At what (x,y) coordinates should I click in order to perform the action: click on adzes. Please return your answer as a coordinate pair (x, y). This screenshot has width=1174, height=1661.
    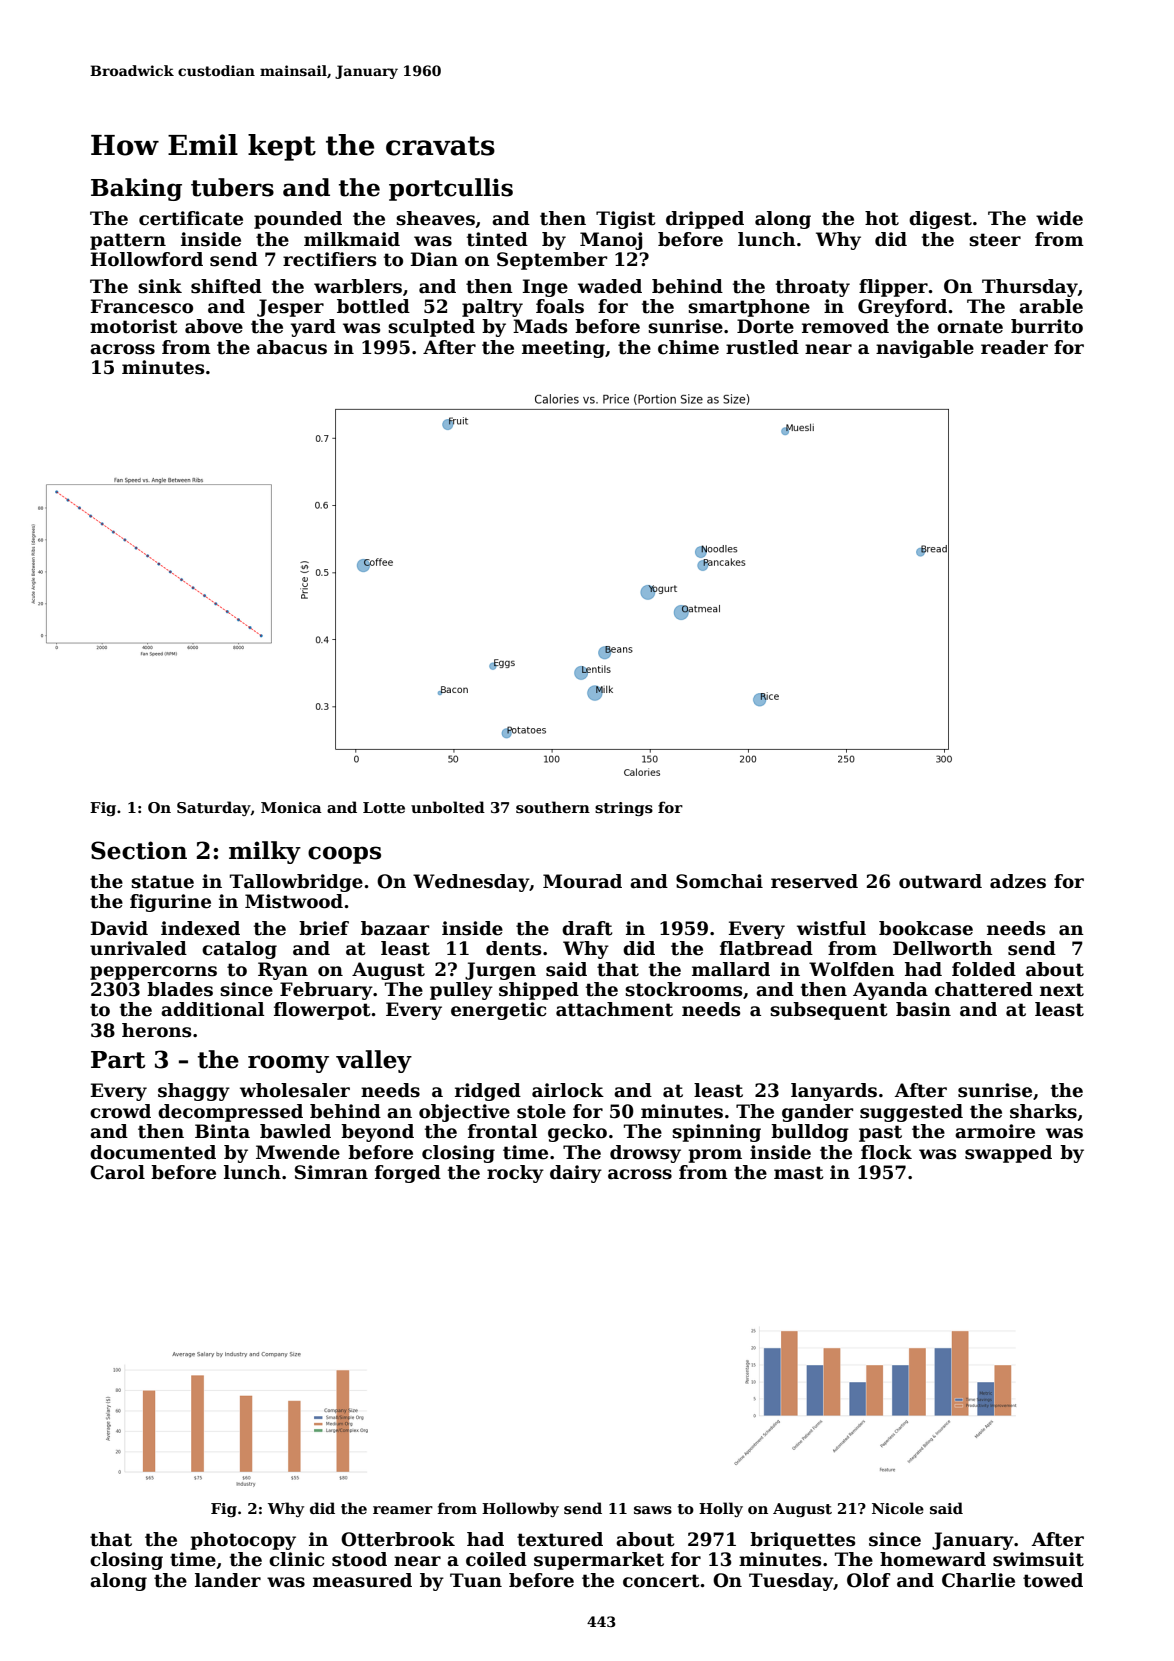
    Looking at the image, I should click on (1018, 881).
